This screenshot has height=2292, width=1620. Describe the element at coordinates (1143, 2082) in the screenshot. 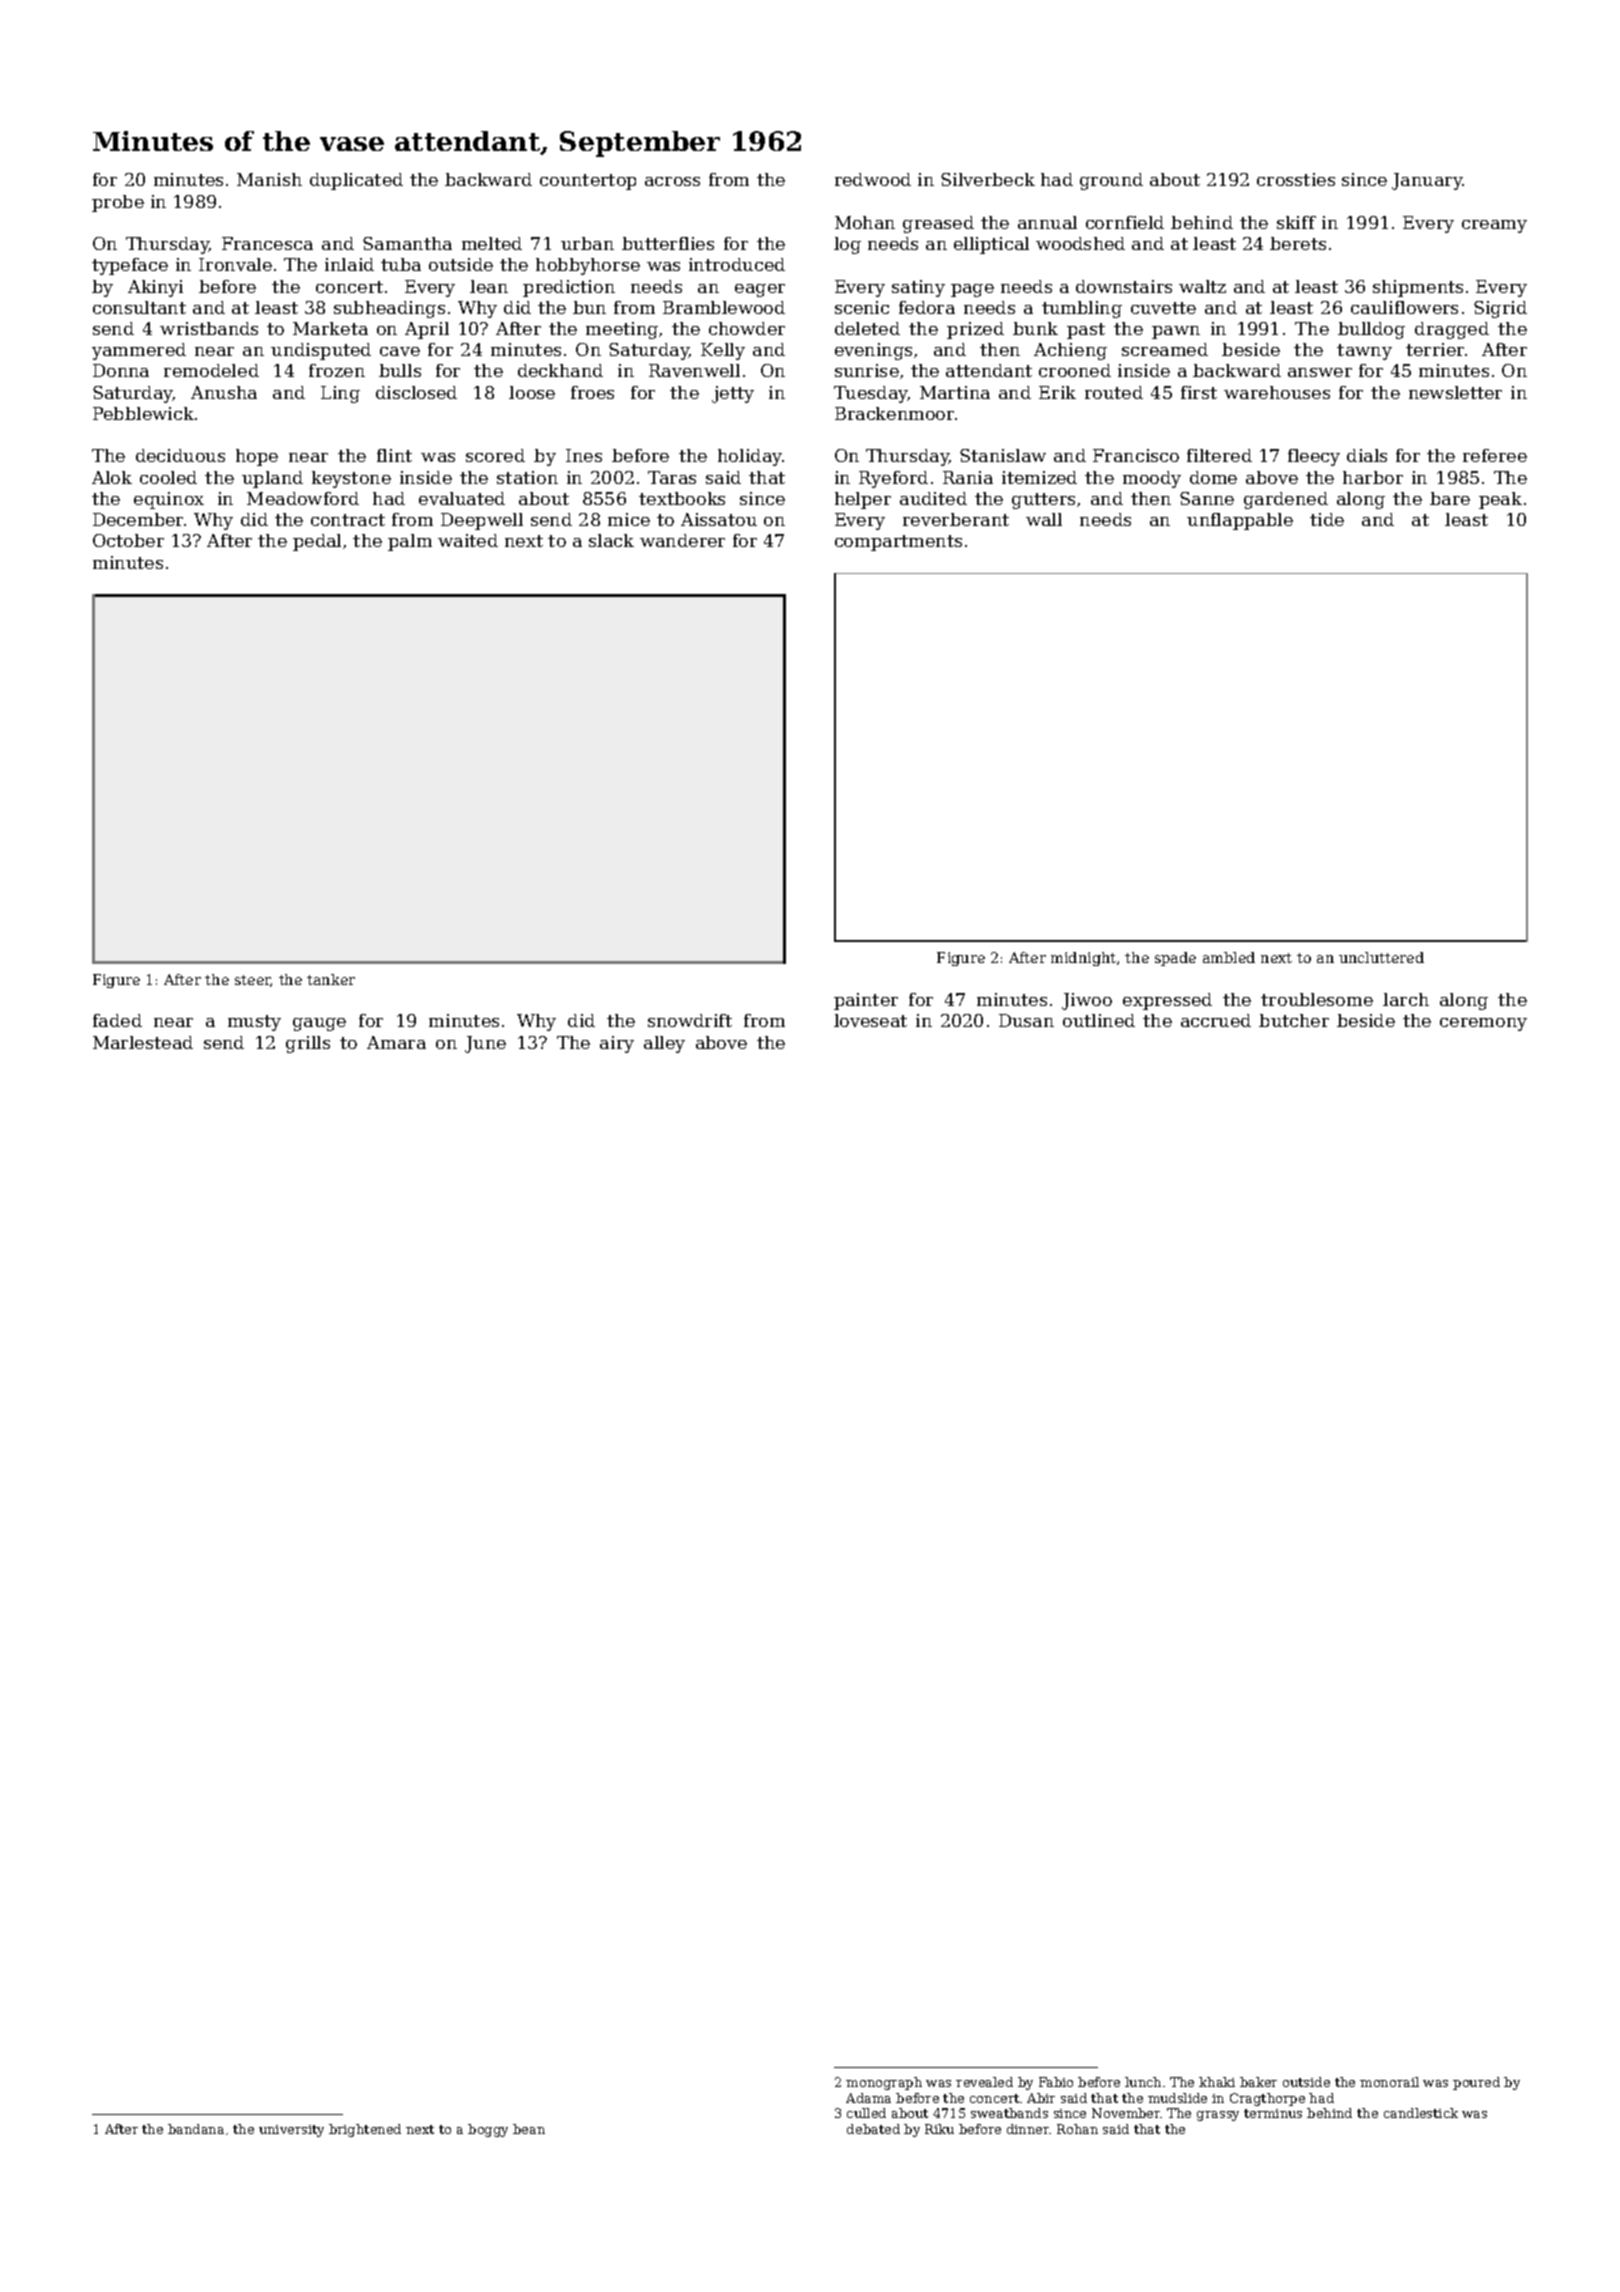

I see `lunch` at that location.
